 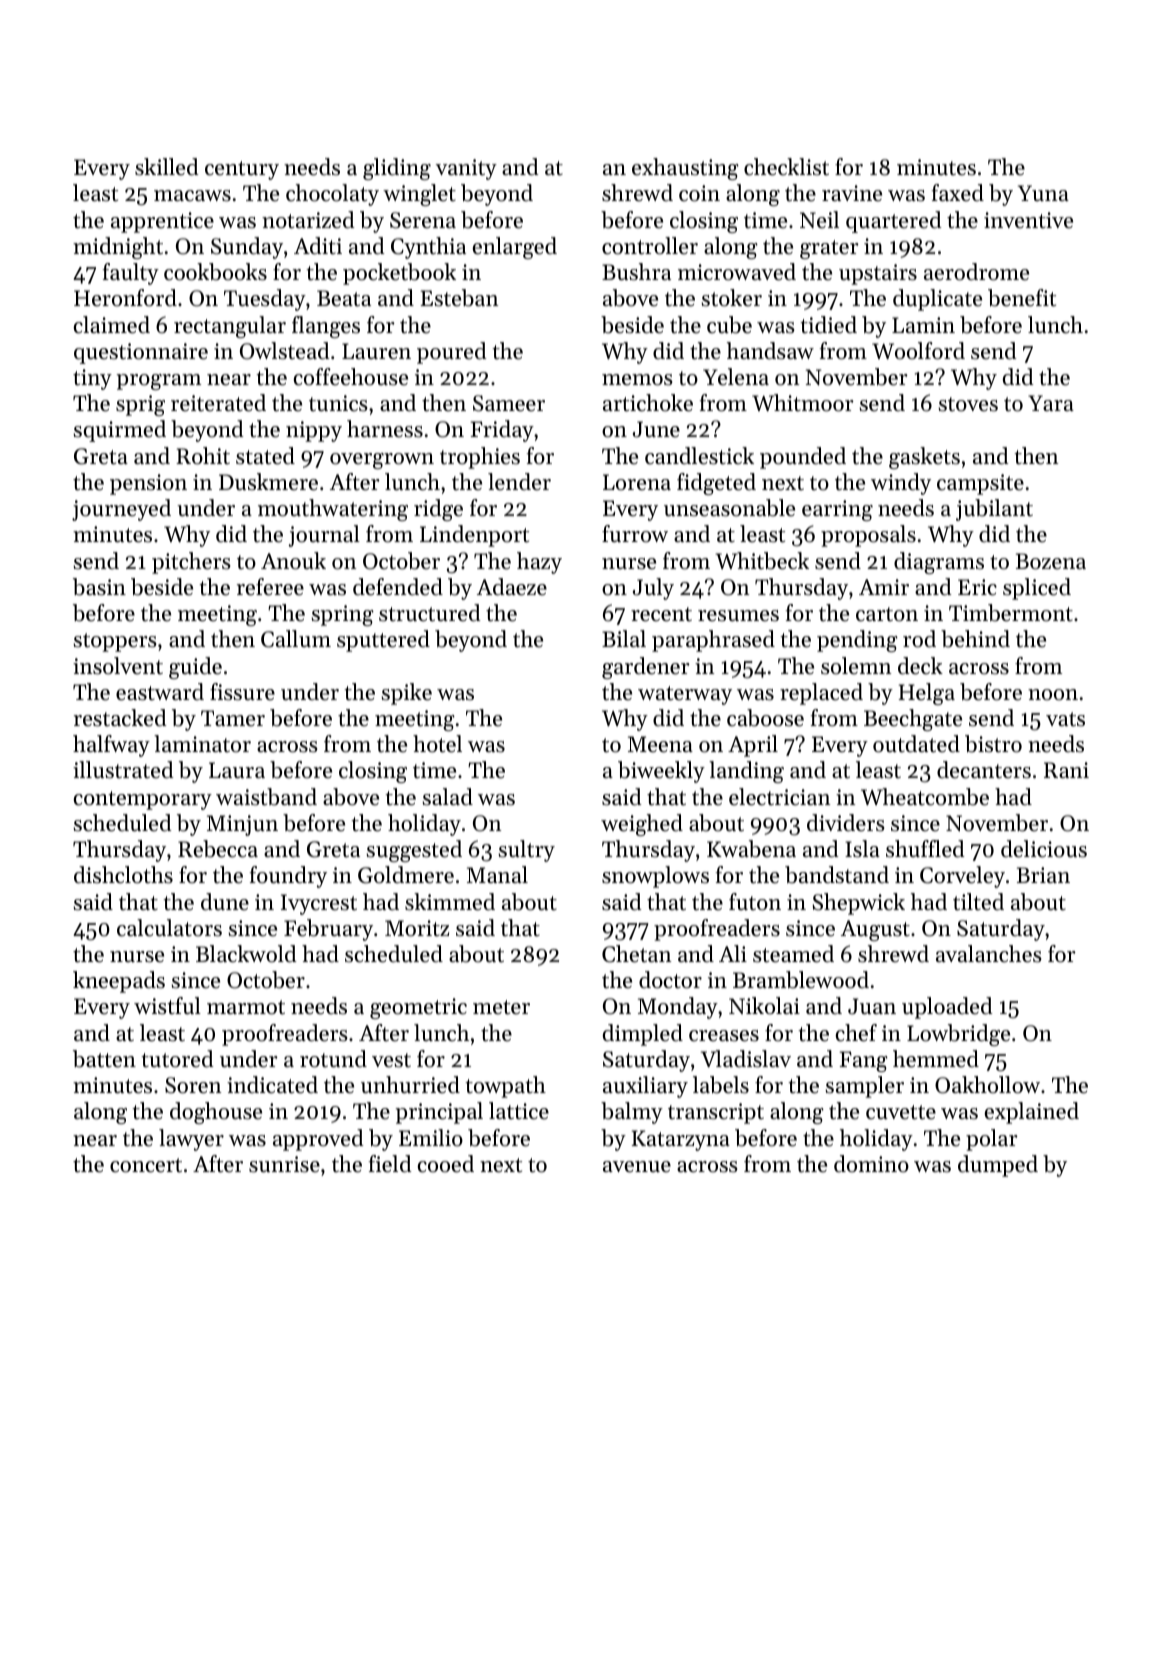 What do you see at coordinates (829, 249) in the screenshot?
I see `grater` at bounding box center [829, 249].
